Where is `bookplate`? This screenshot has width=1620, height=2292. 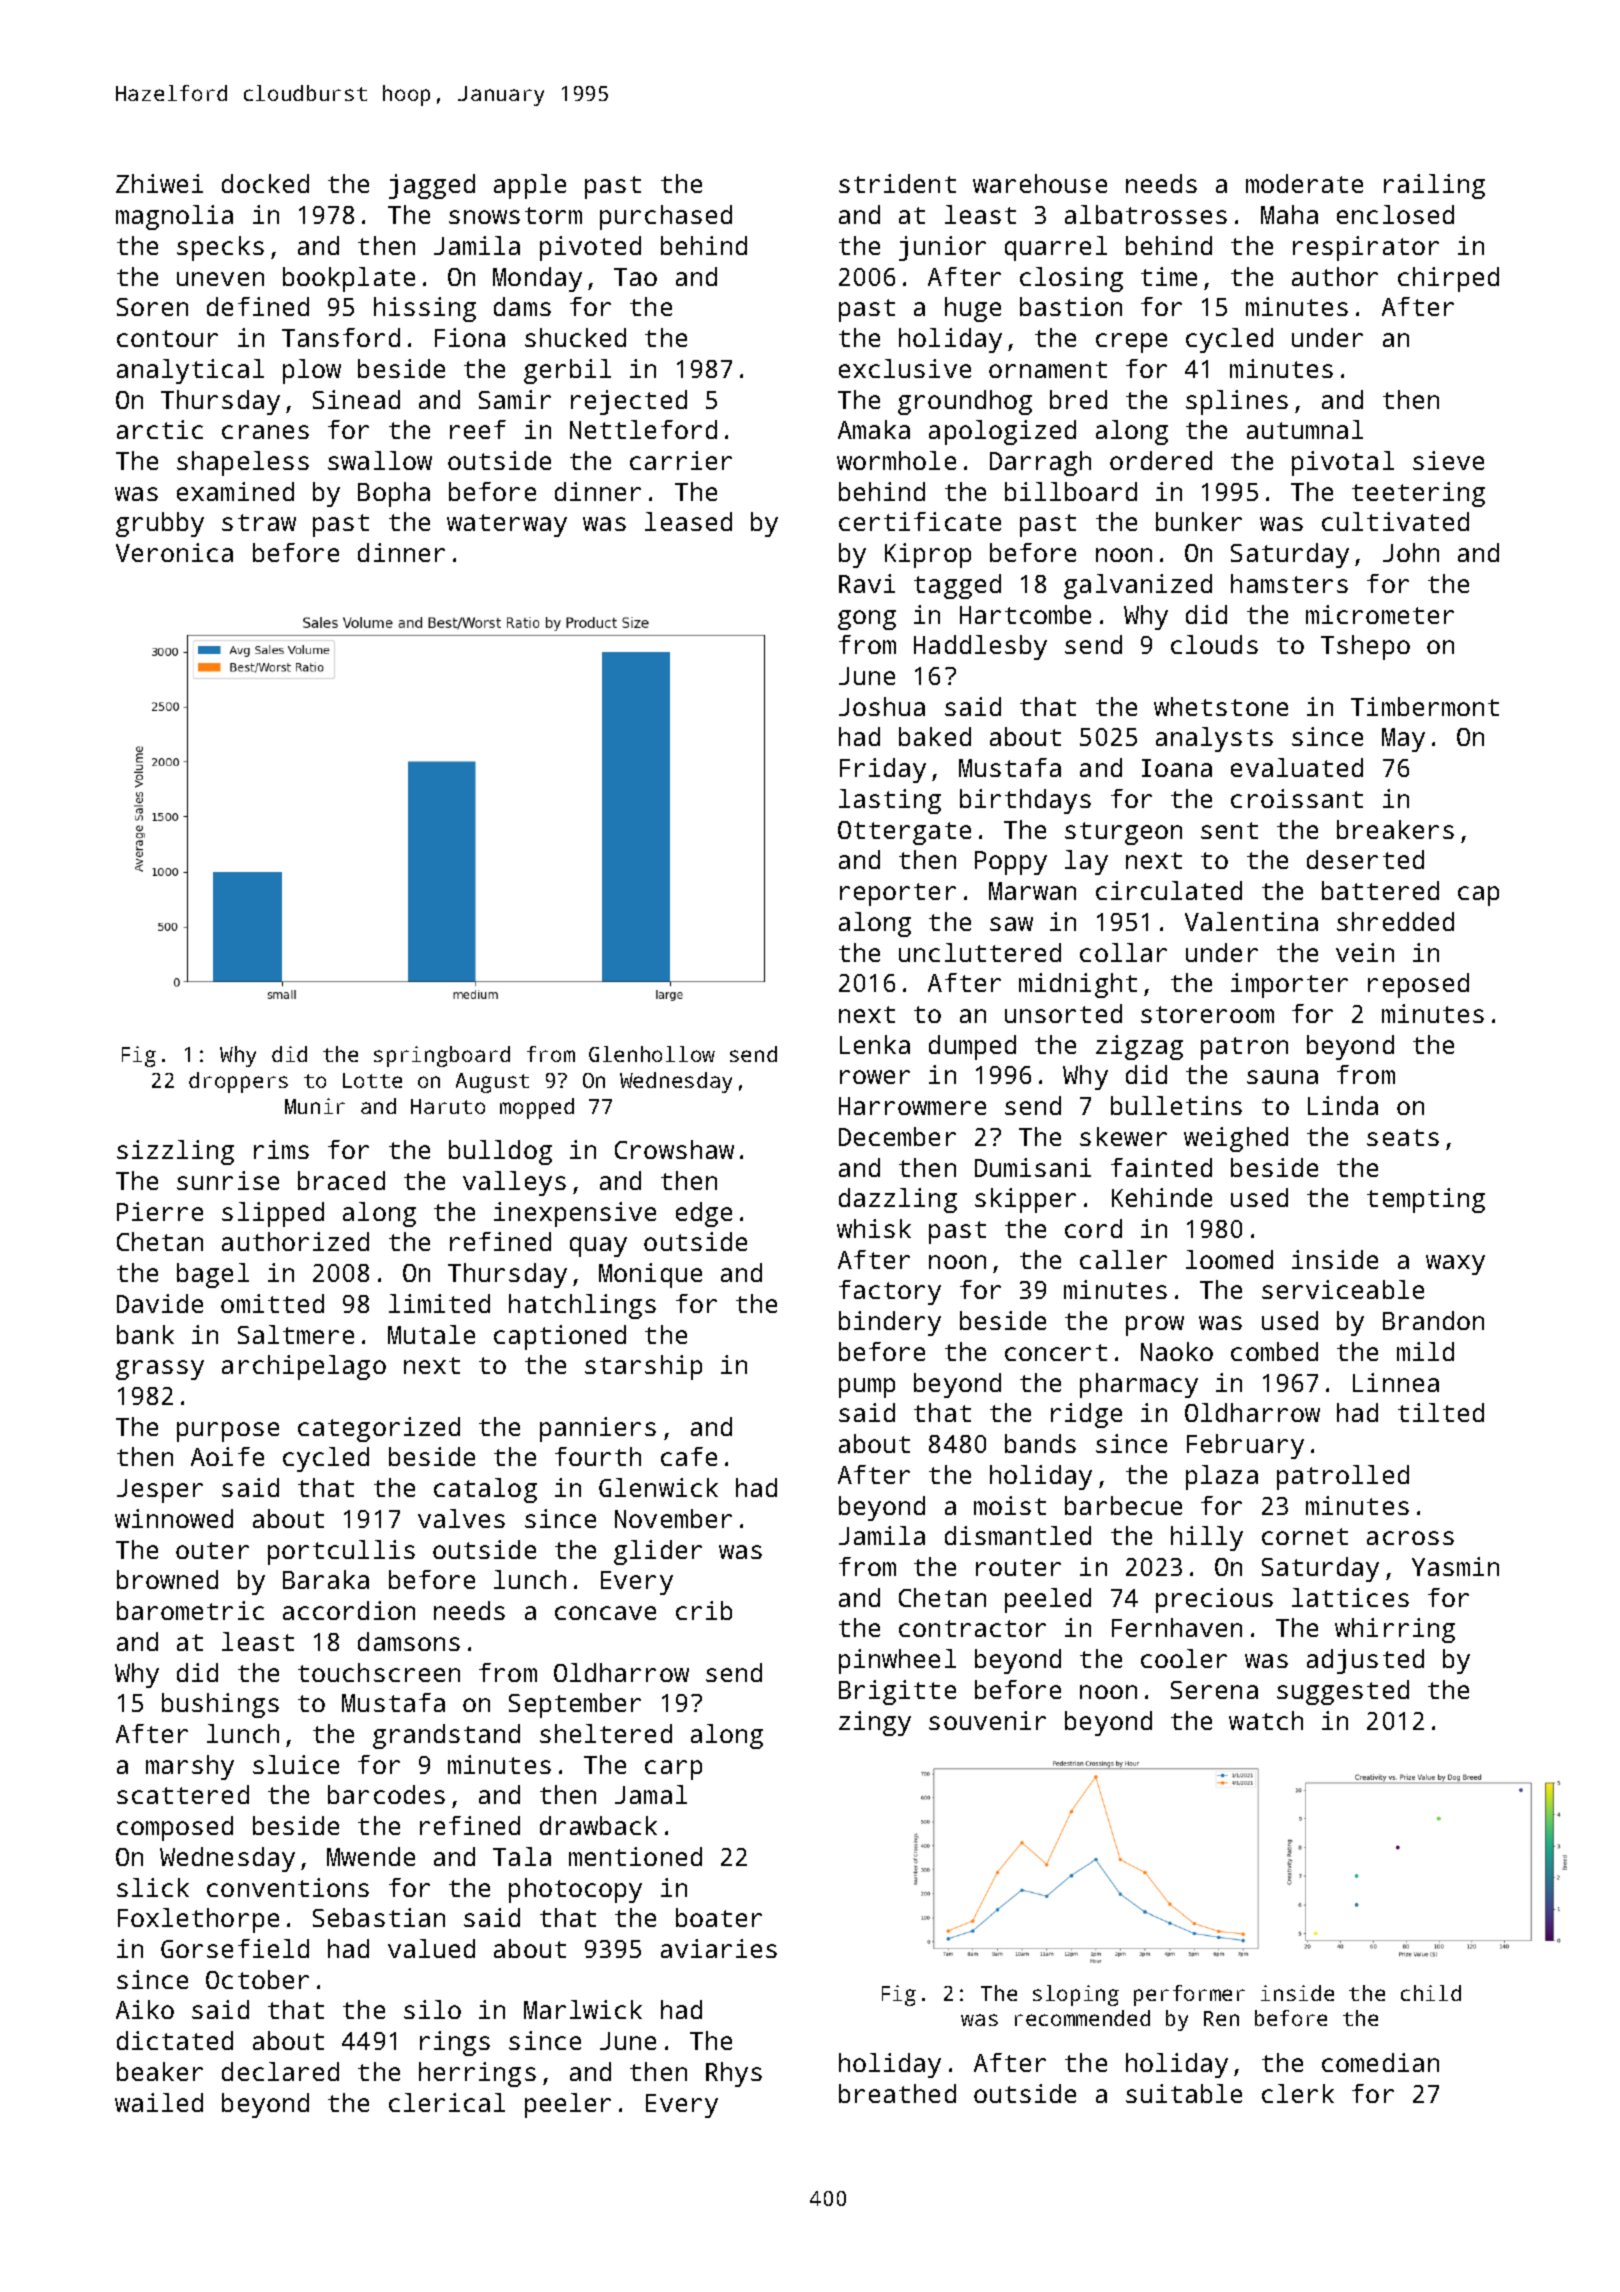
bookplate is located at coordinates (349, 279).
